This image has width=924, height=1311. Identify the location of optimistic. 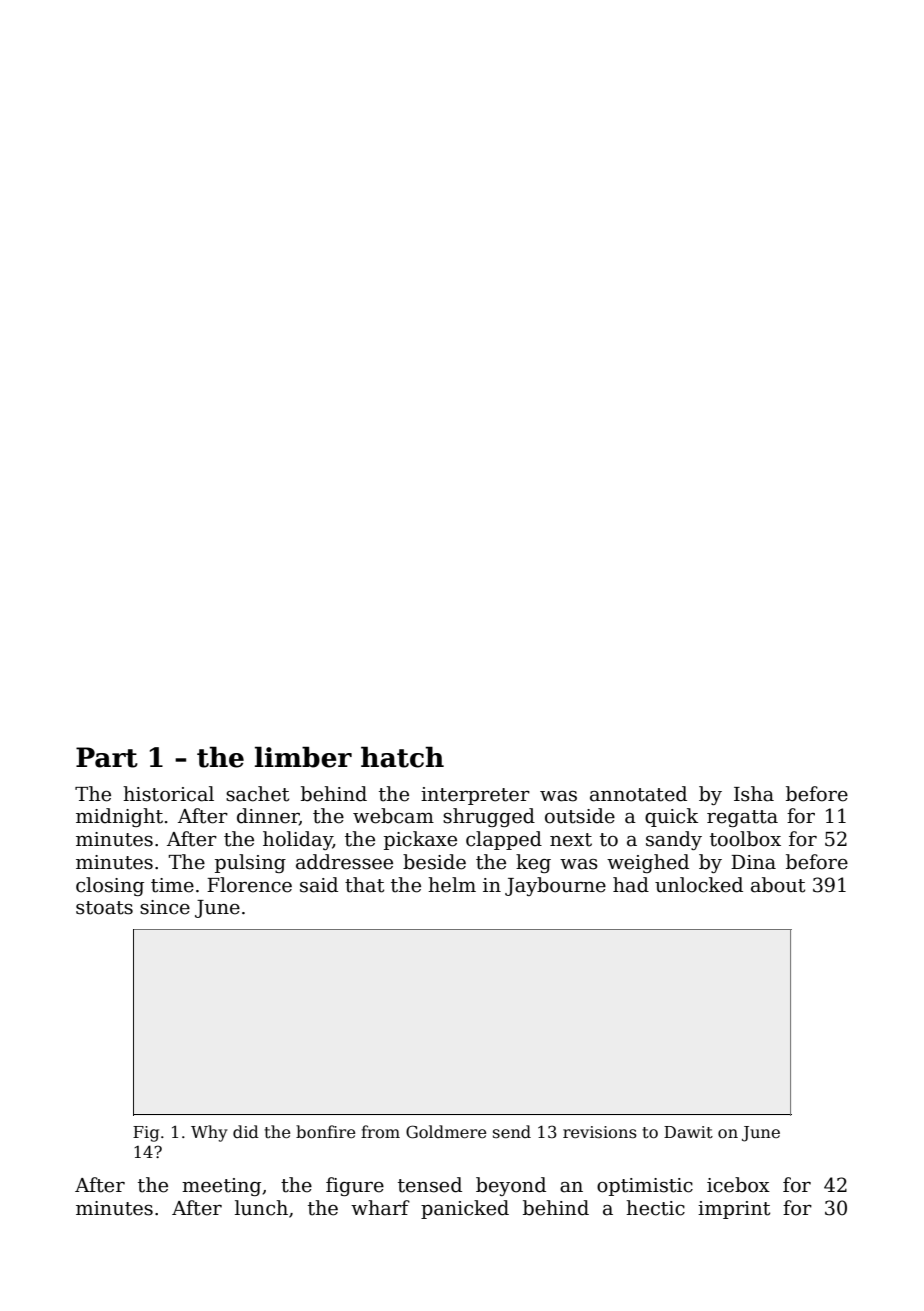
(645, 1187).
